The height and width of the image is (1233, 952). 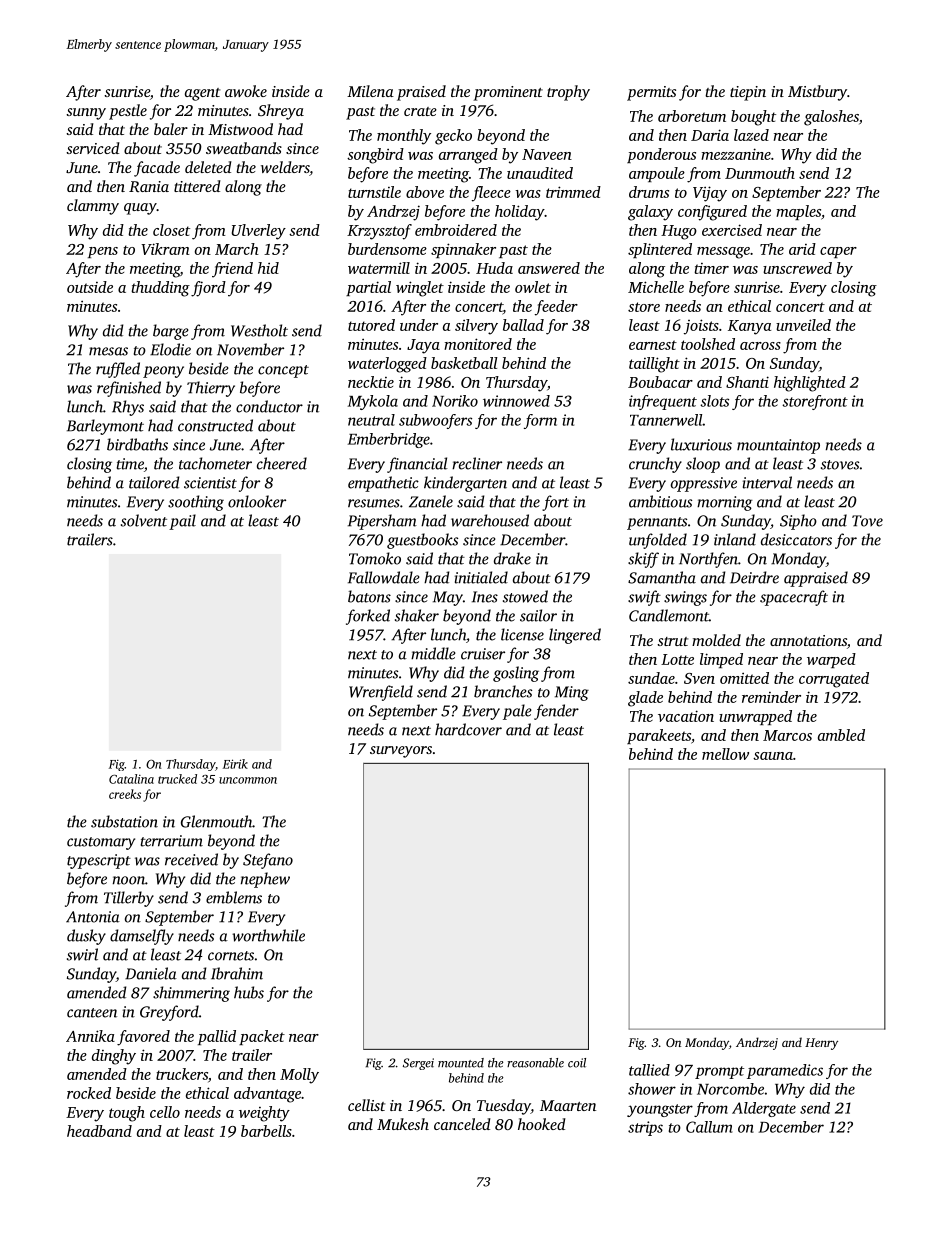 What do you see at coordinates (821, 1044) in the image?
I see `Henry` at bounding box center [821, 1044].
